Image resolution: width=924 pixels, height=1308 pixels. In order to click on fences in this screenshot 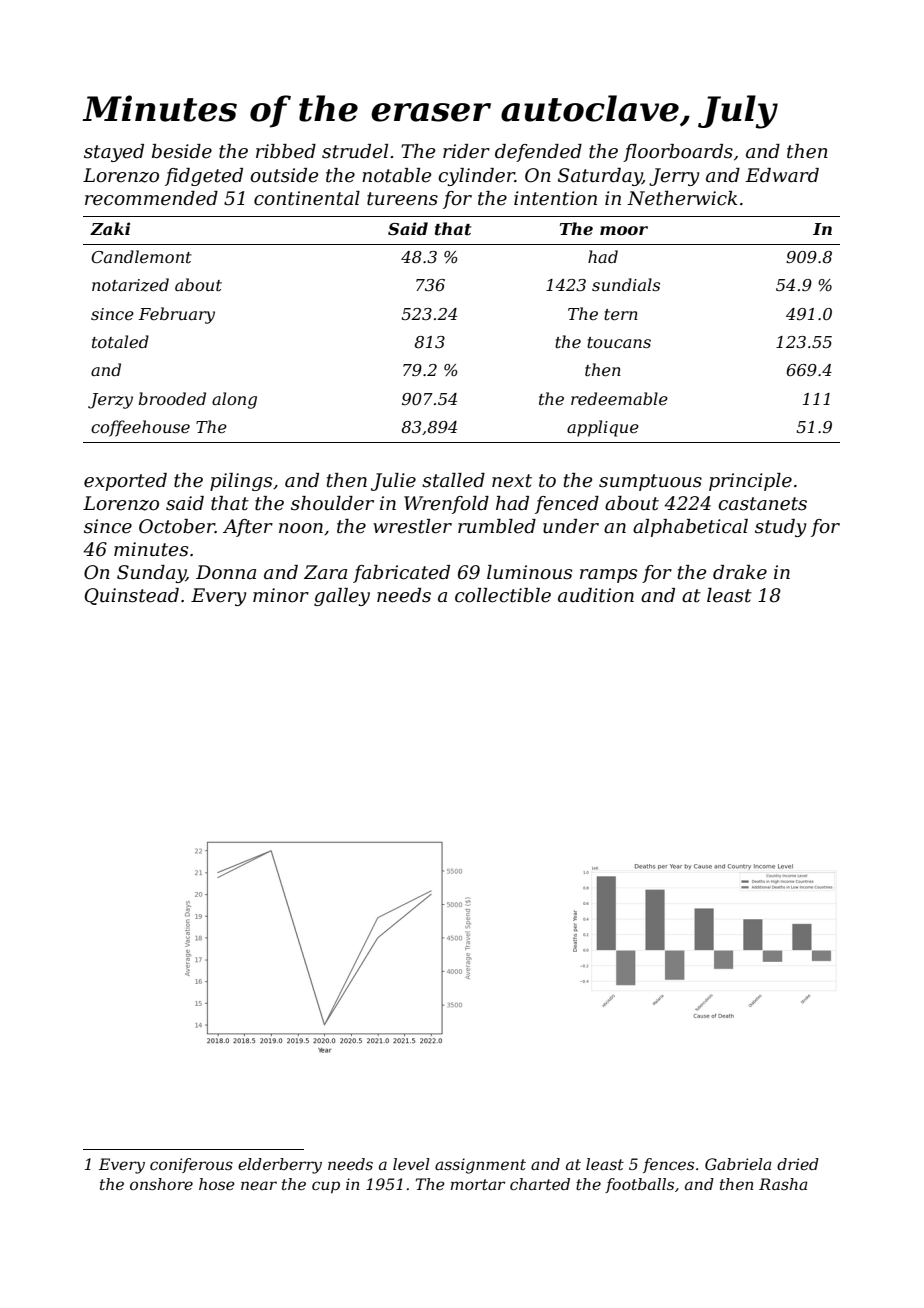, I will do `click(668, 1165)`.
